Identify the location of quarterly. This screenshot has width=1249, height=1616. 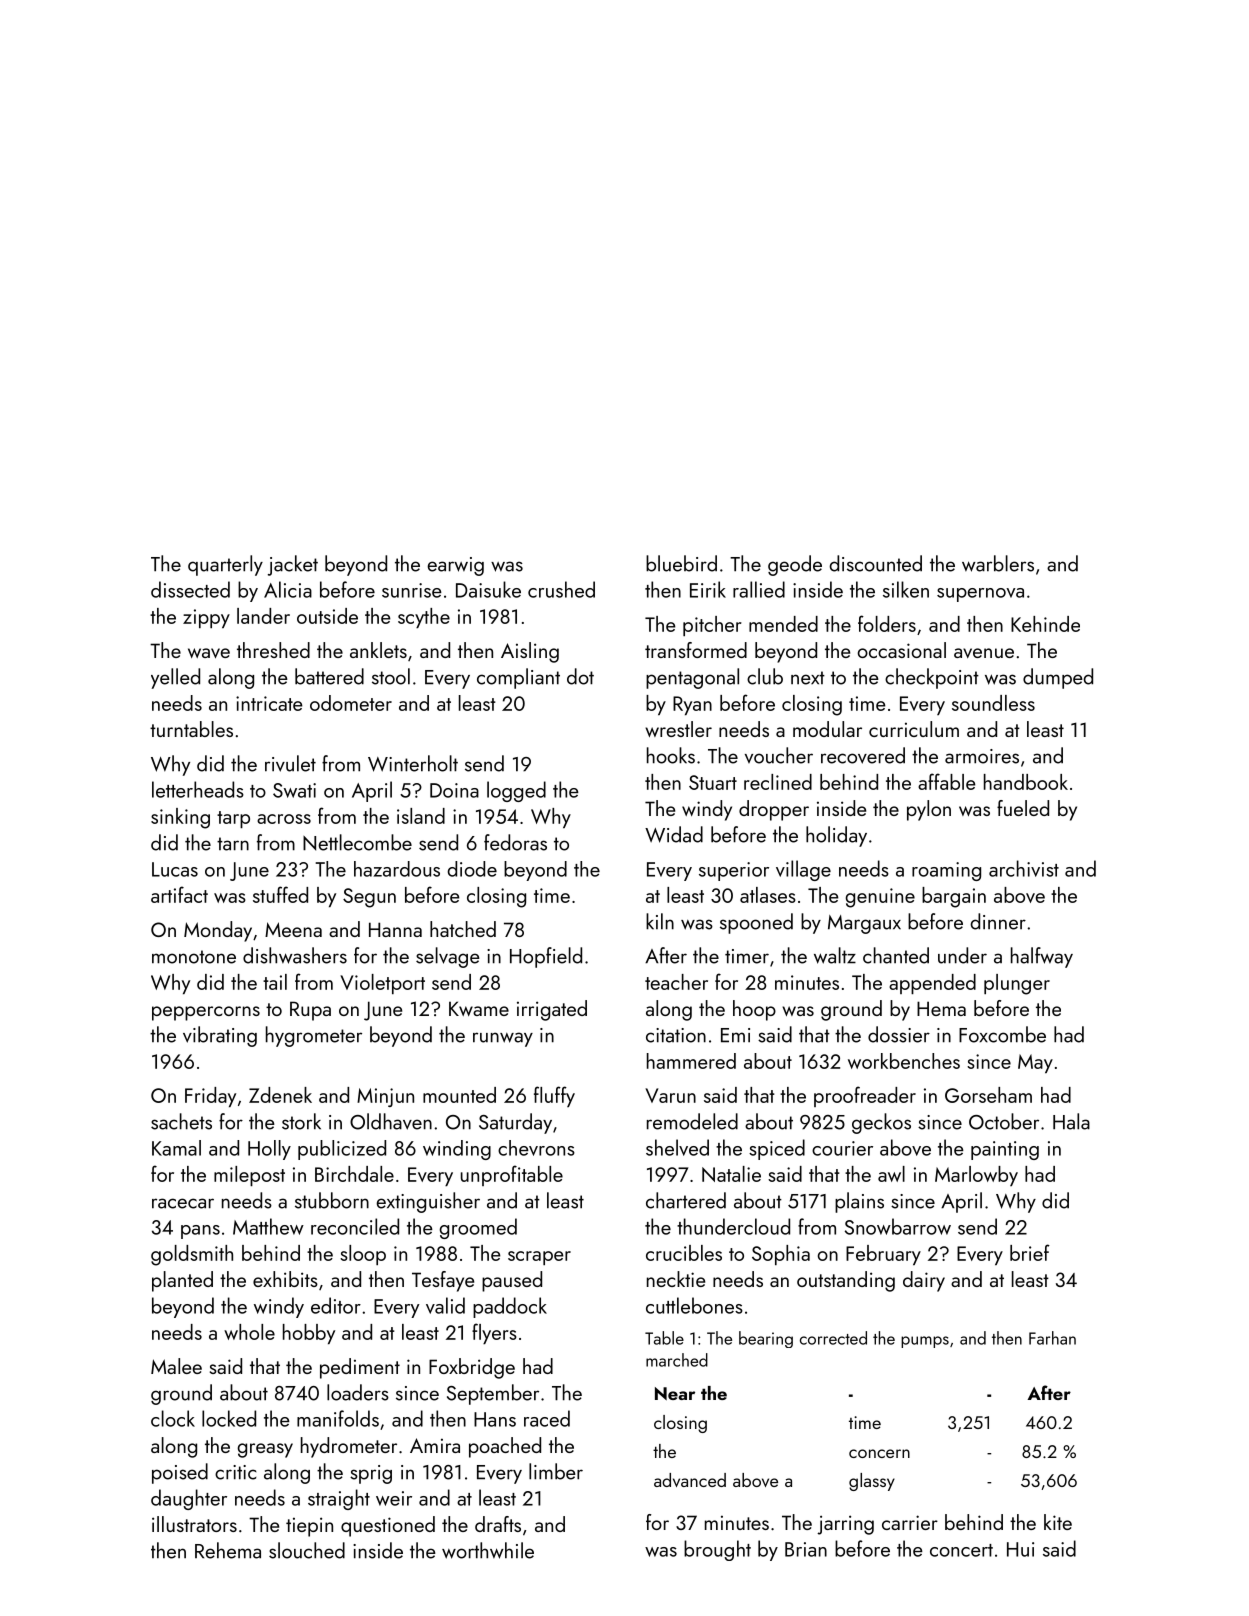
(225, 565).
